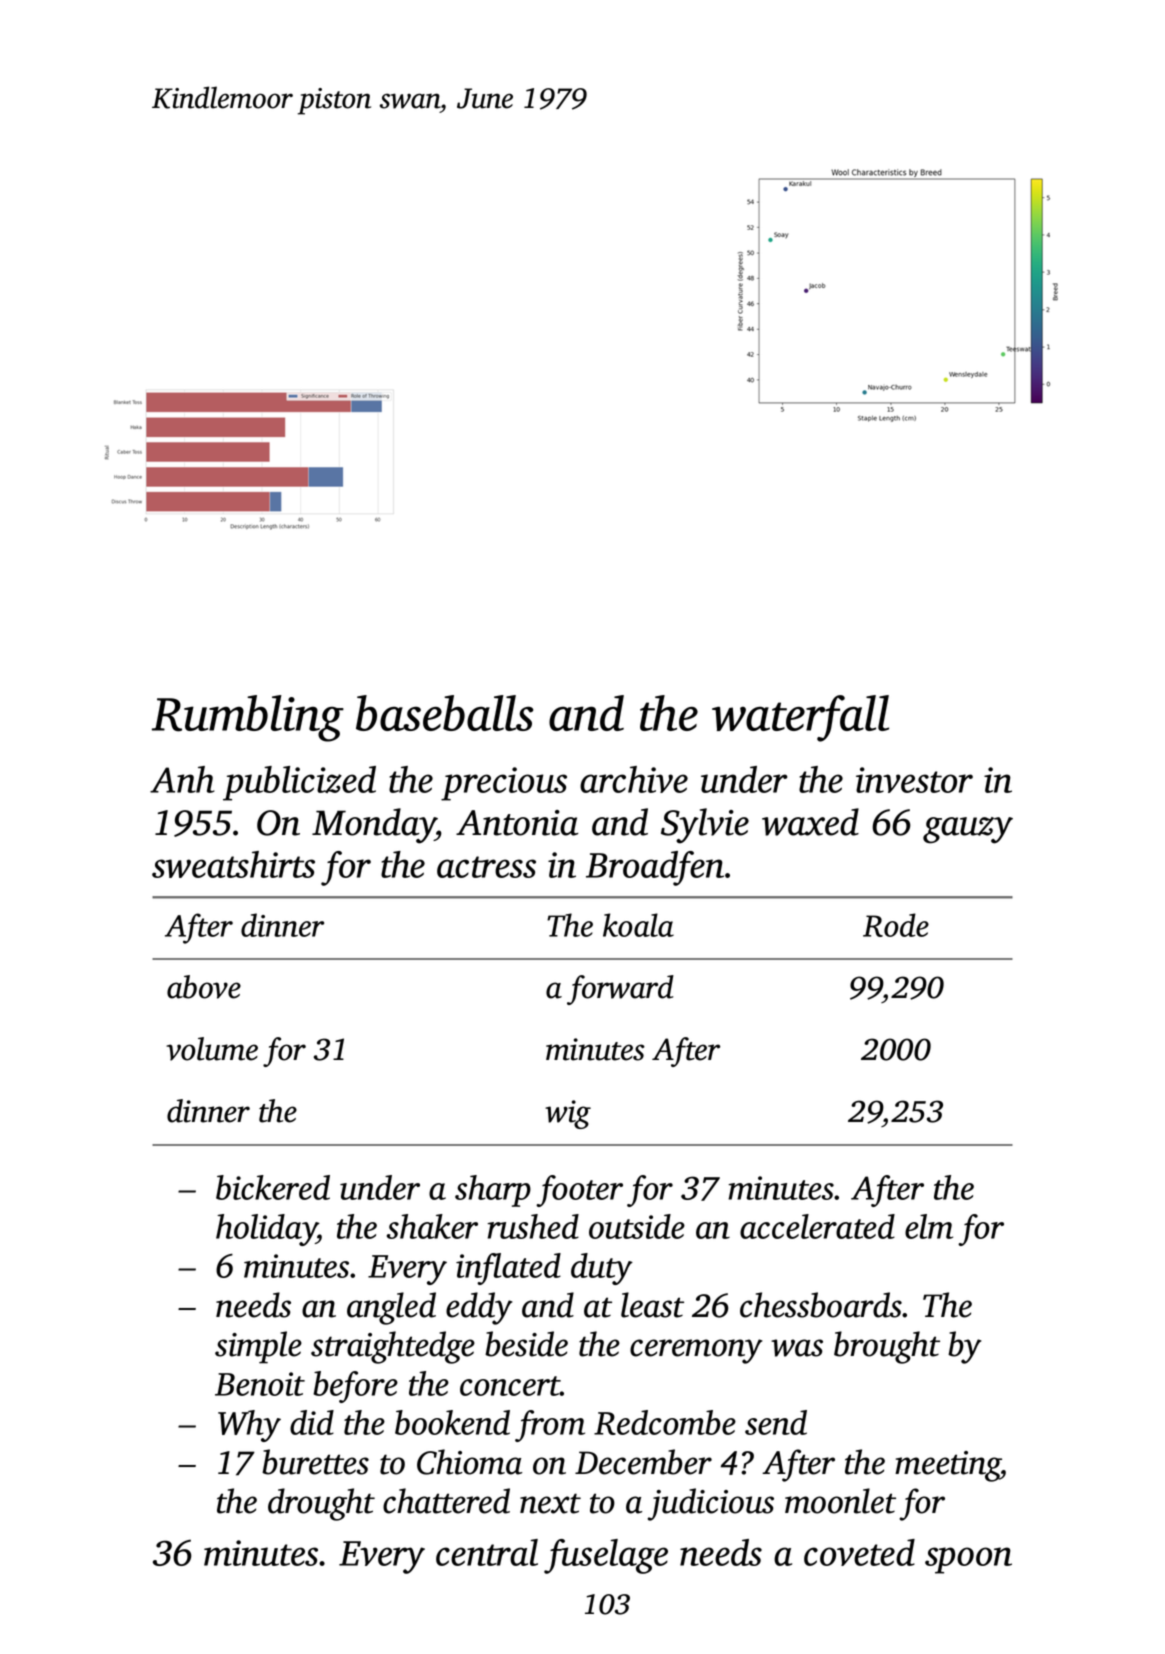  What do you see at coordinates (273, 1187) in the screenshot?
I see `bickered` at bounding box center [273, 1187].
